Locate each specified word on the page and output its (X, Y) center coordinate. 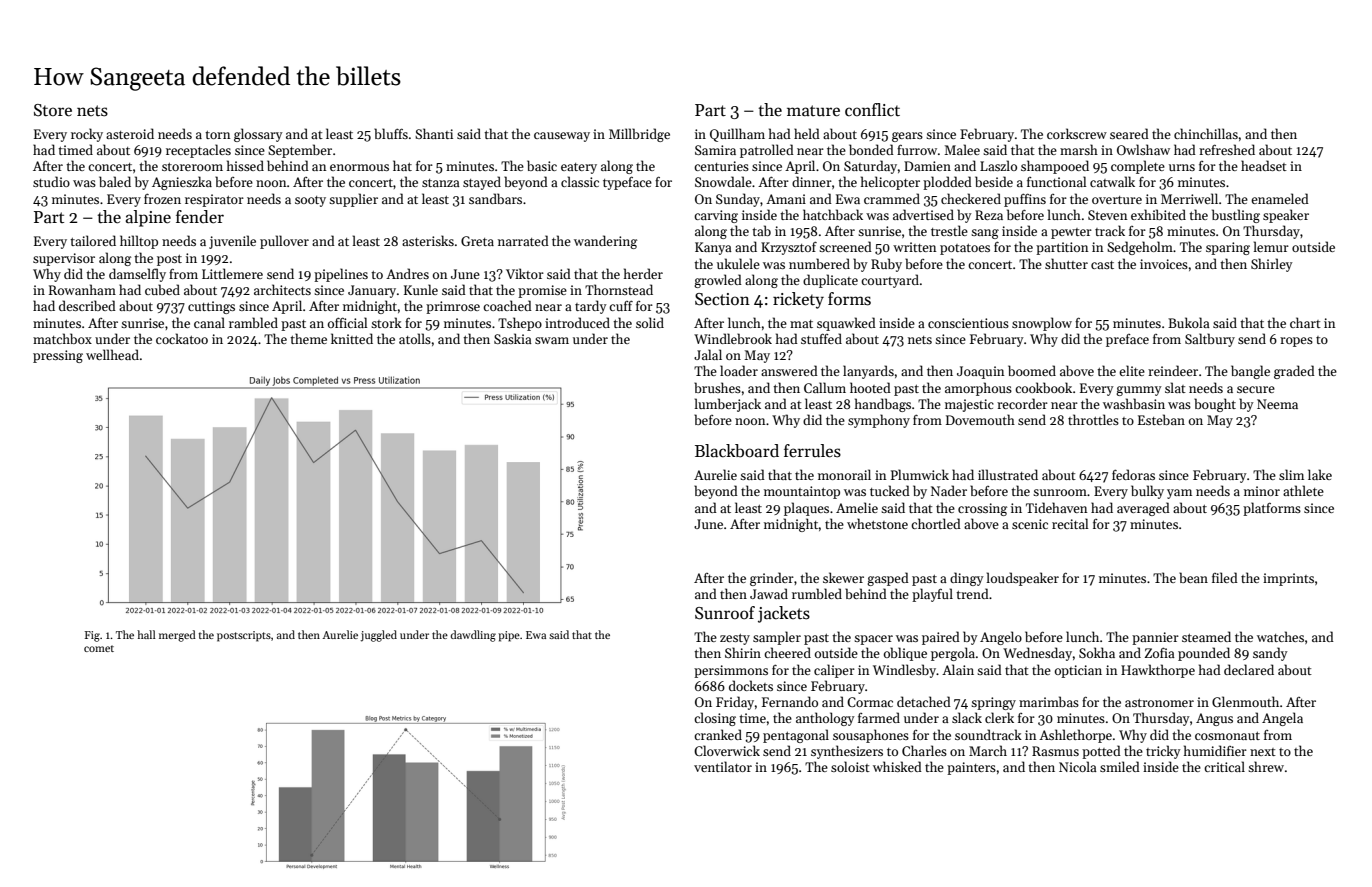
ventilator (723, 766)
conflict (872, 110)
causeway (562, 137)
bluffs (391, 133)
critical (1224, 766)
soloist (850, 766)
